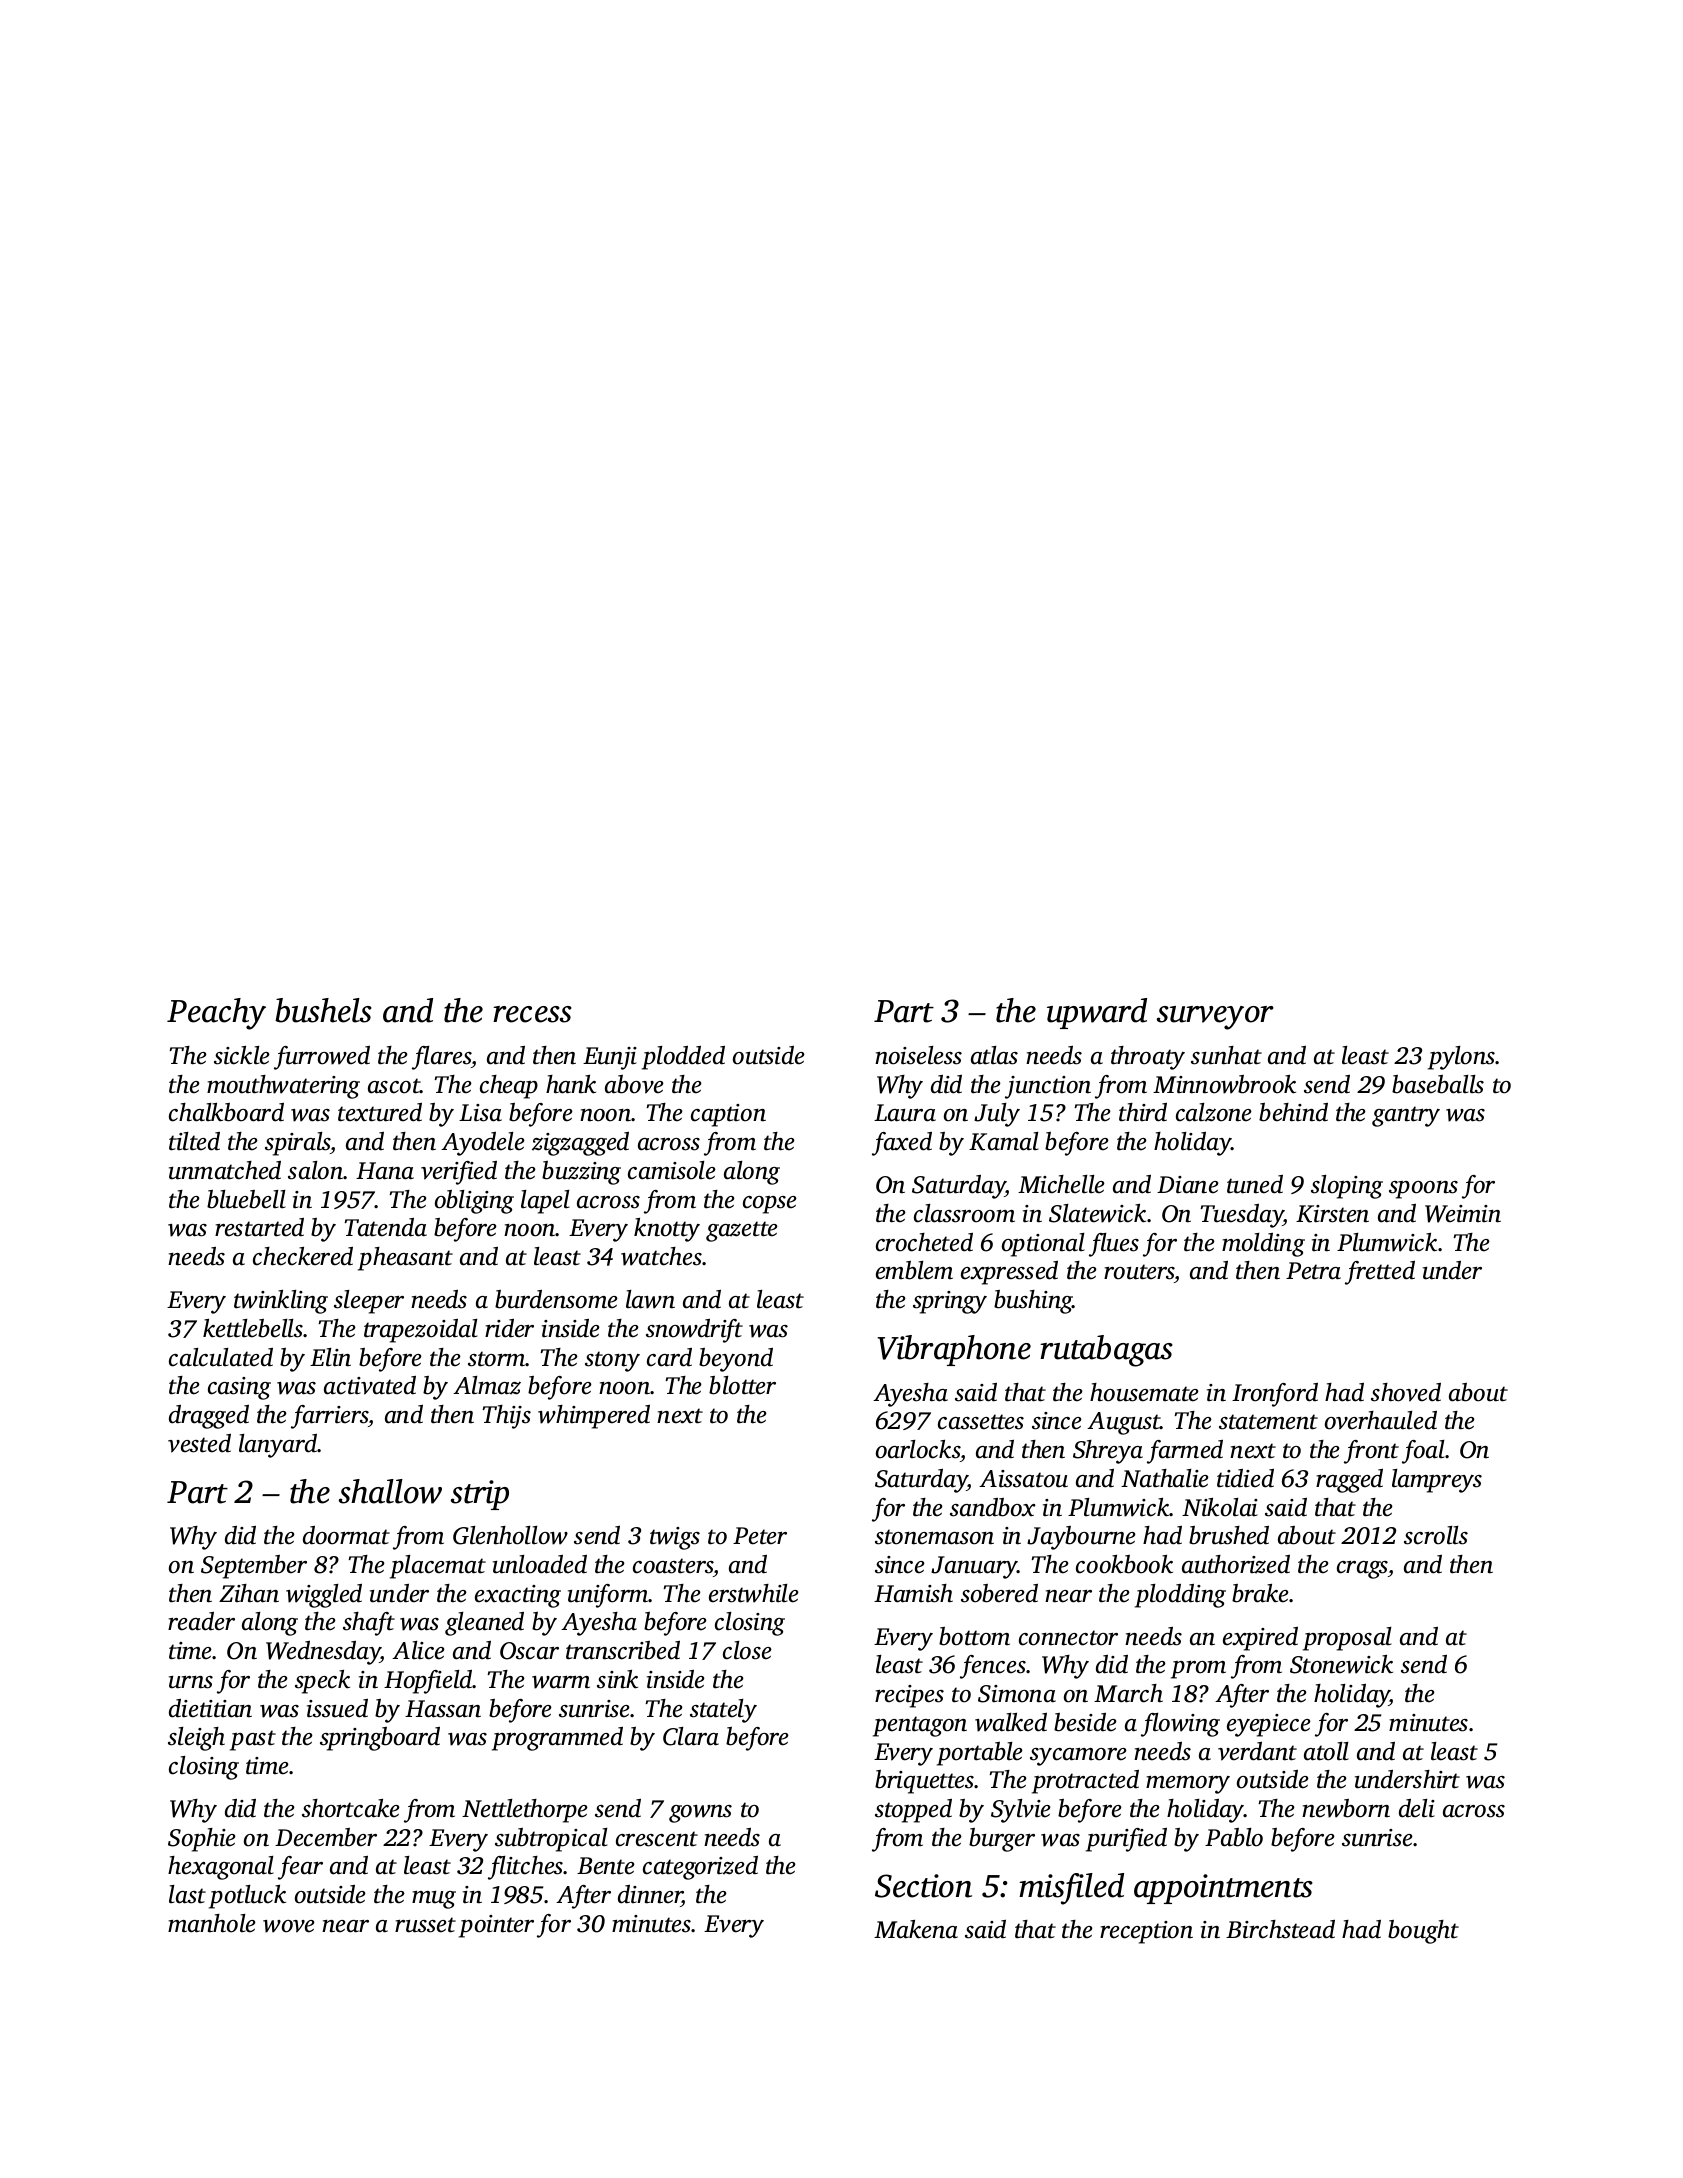  What do you see at coordinates (1097, 1013) in the screenshot?
I see `upward` at bounding box center [1097, 1013].
